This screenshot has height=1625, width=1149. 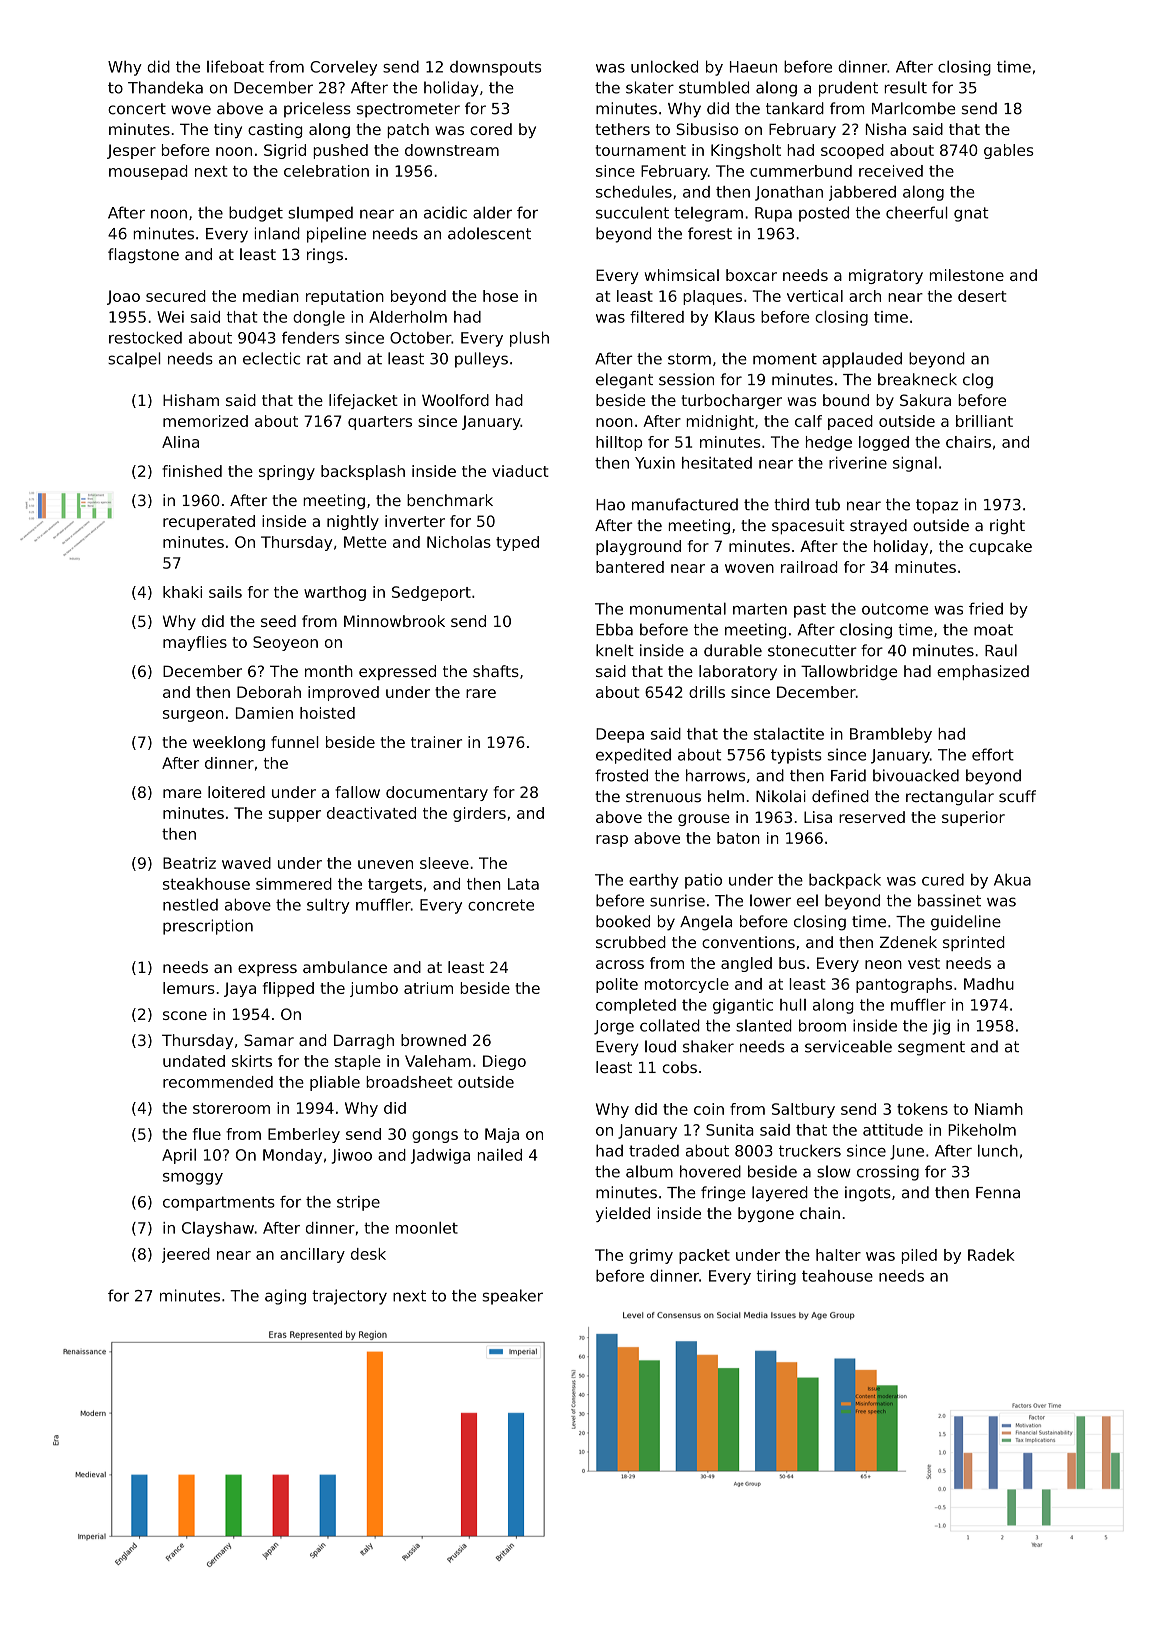 I want to click on Lata, so click(x=523, y=884).
